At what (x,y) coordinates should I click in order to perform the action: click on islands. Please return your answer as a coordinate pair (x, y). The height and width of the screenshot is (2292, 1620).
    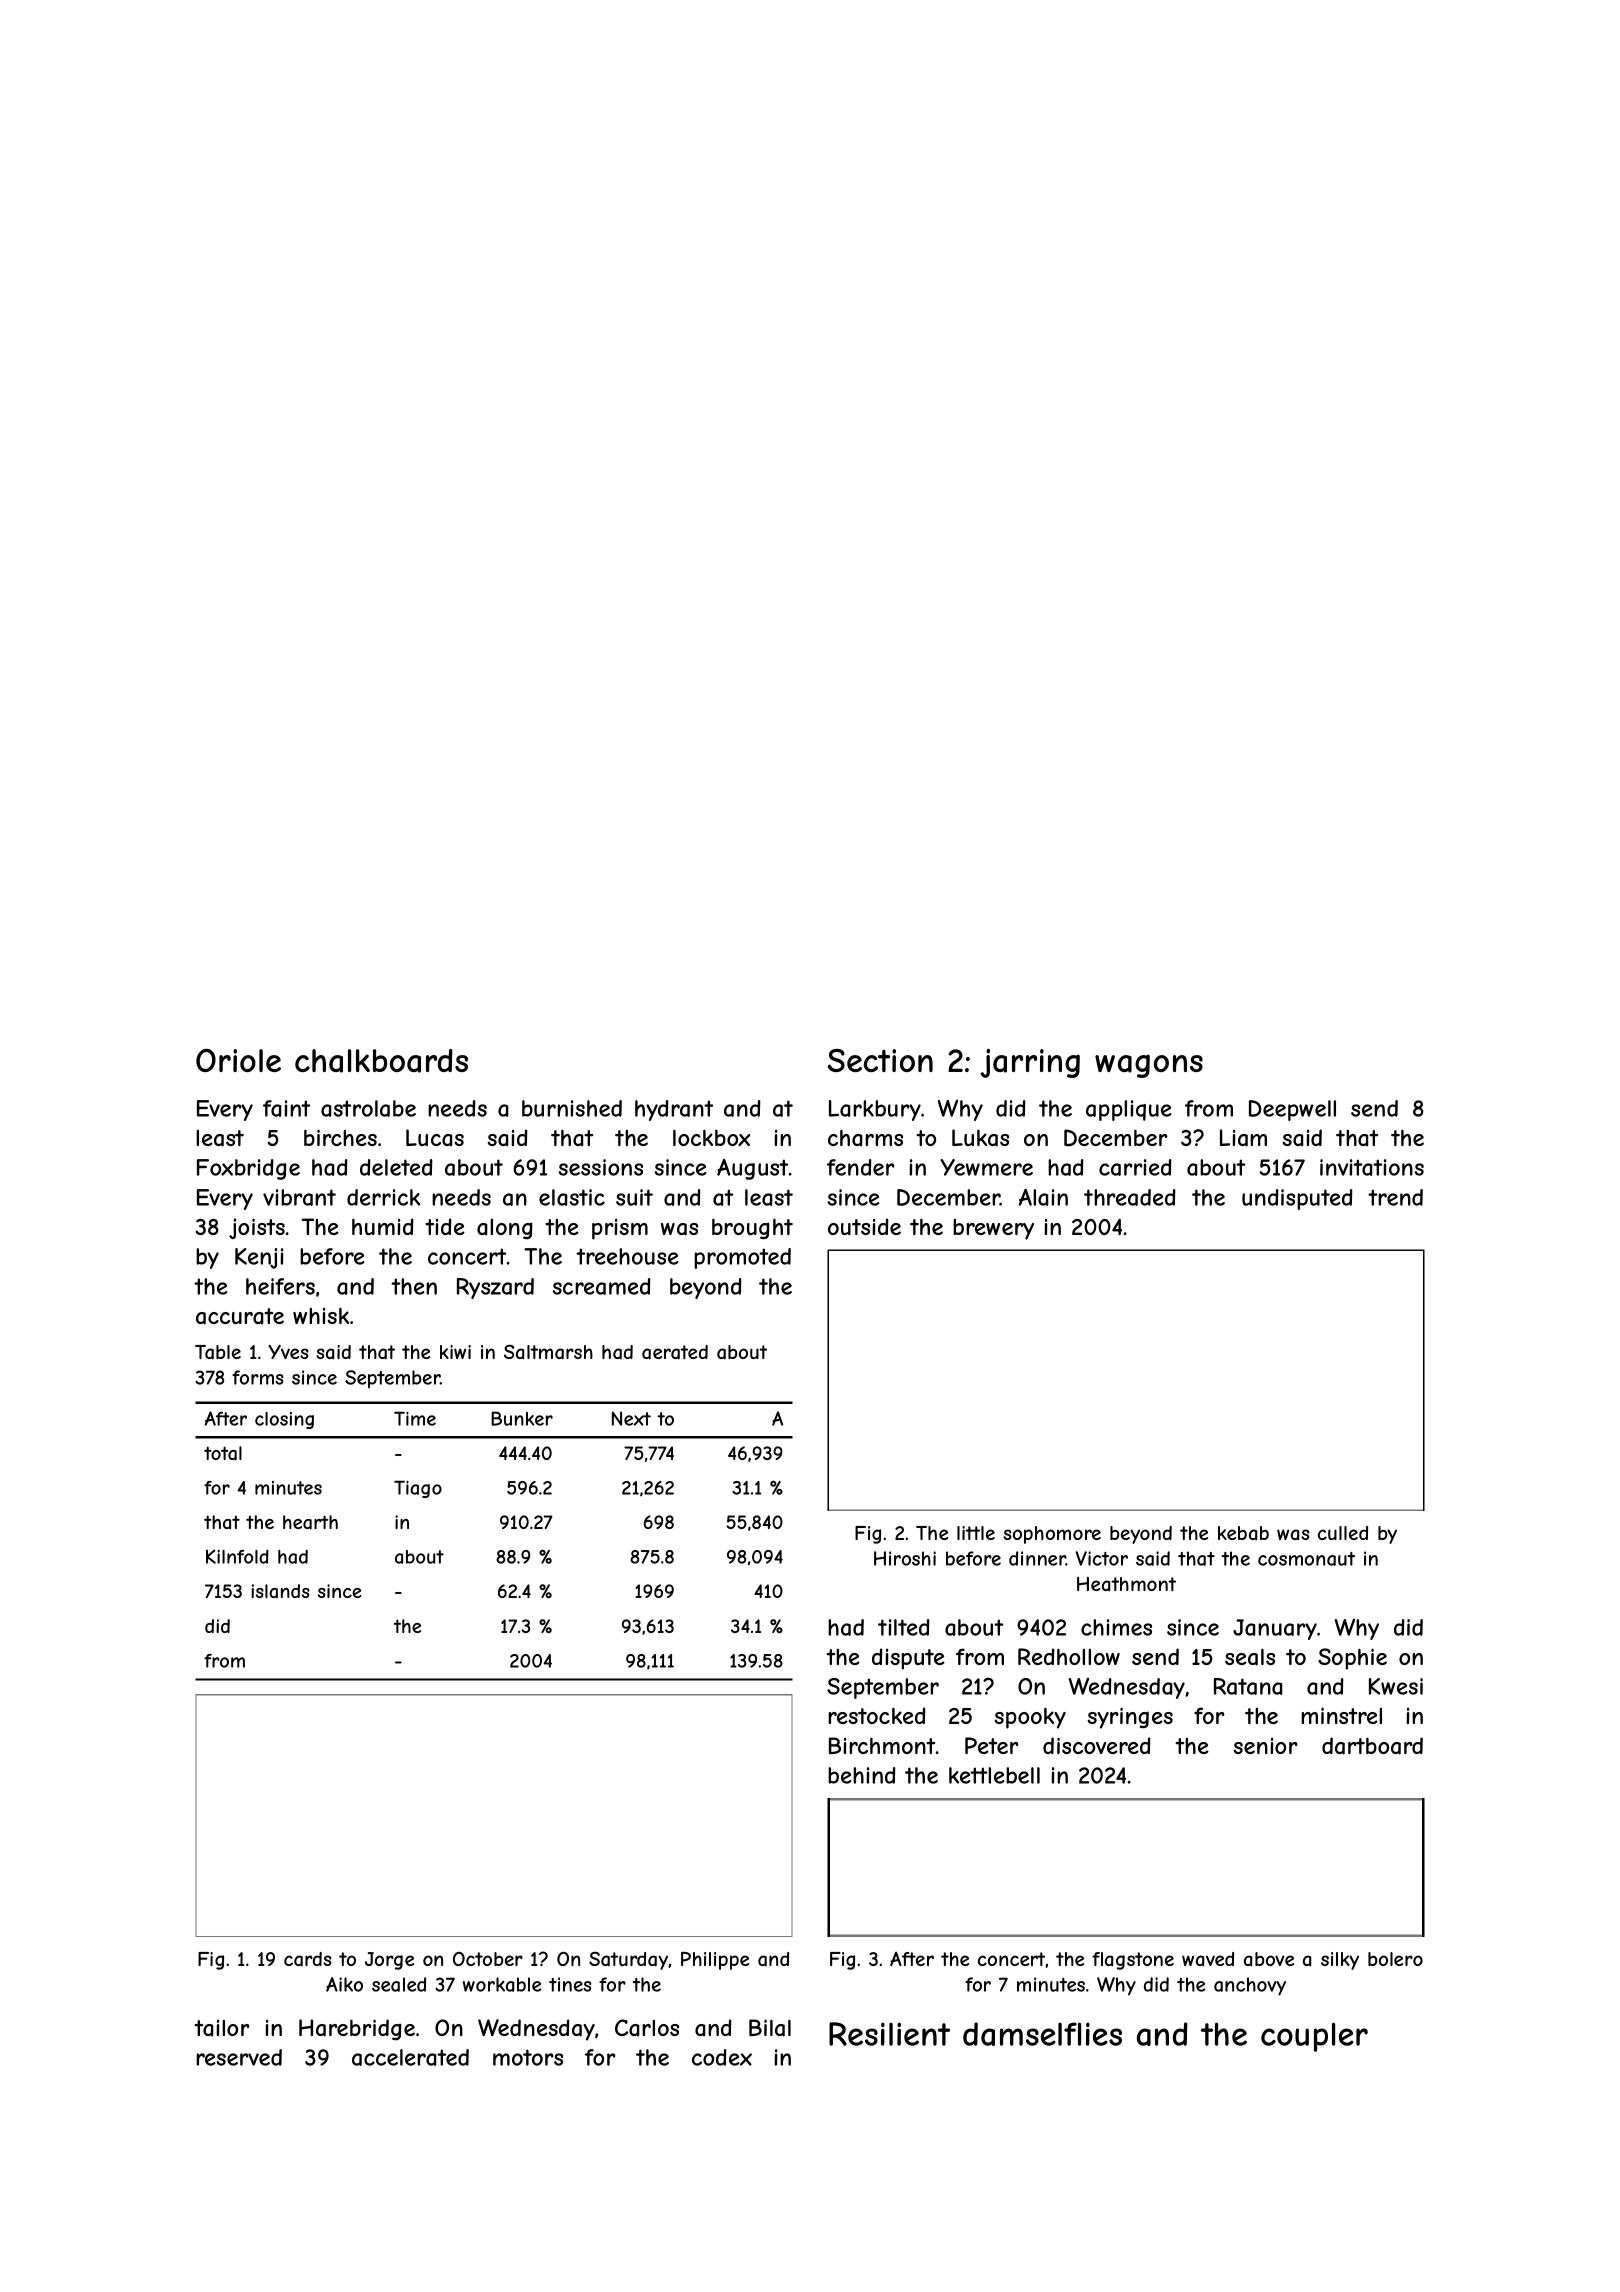
    Looking at the image, I should click on (280, 1591).
